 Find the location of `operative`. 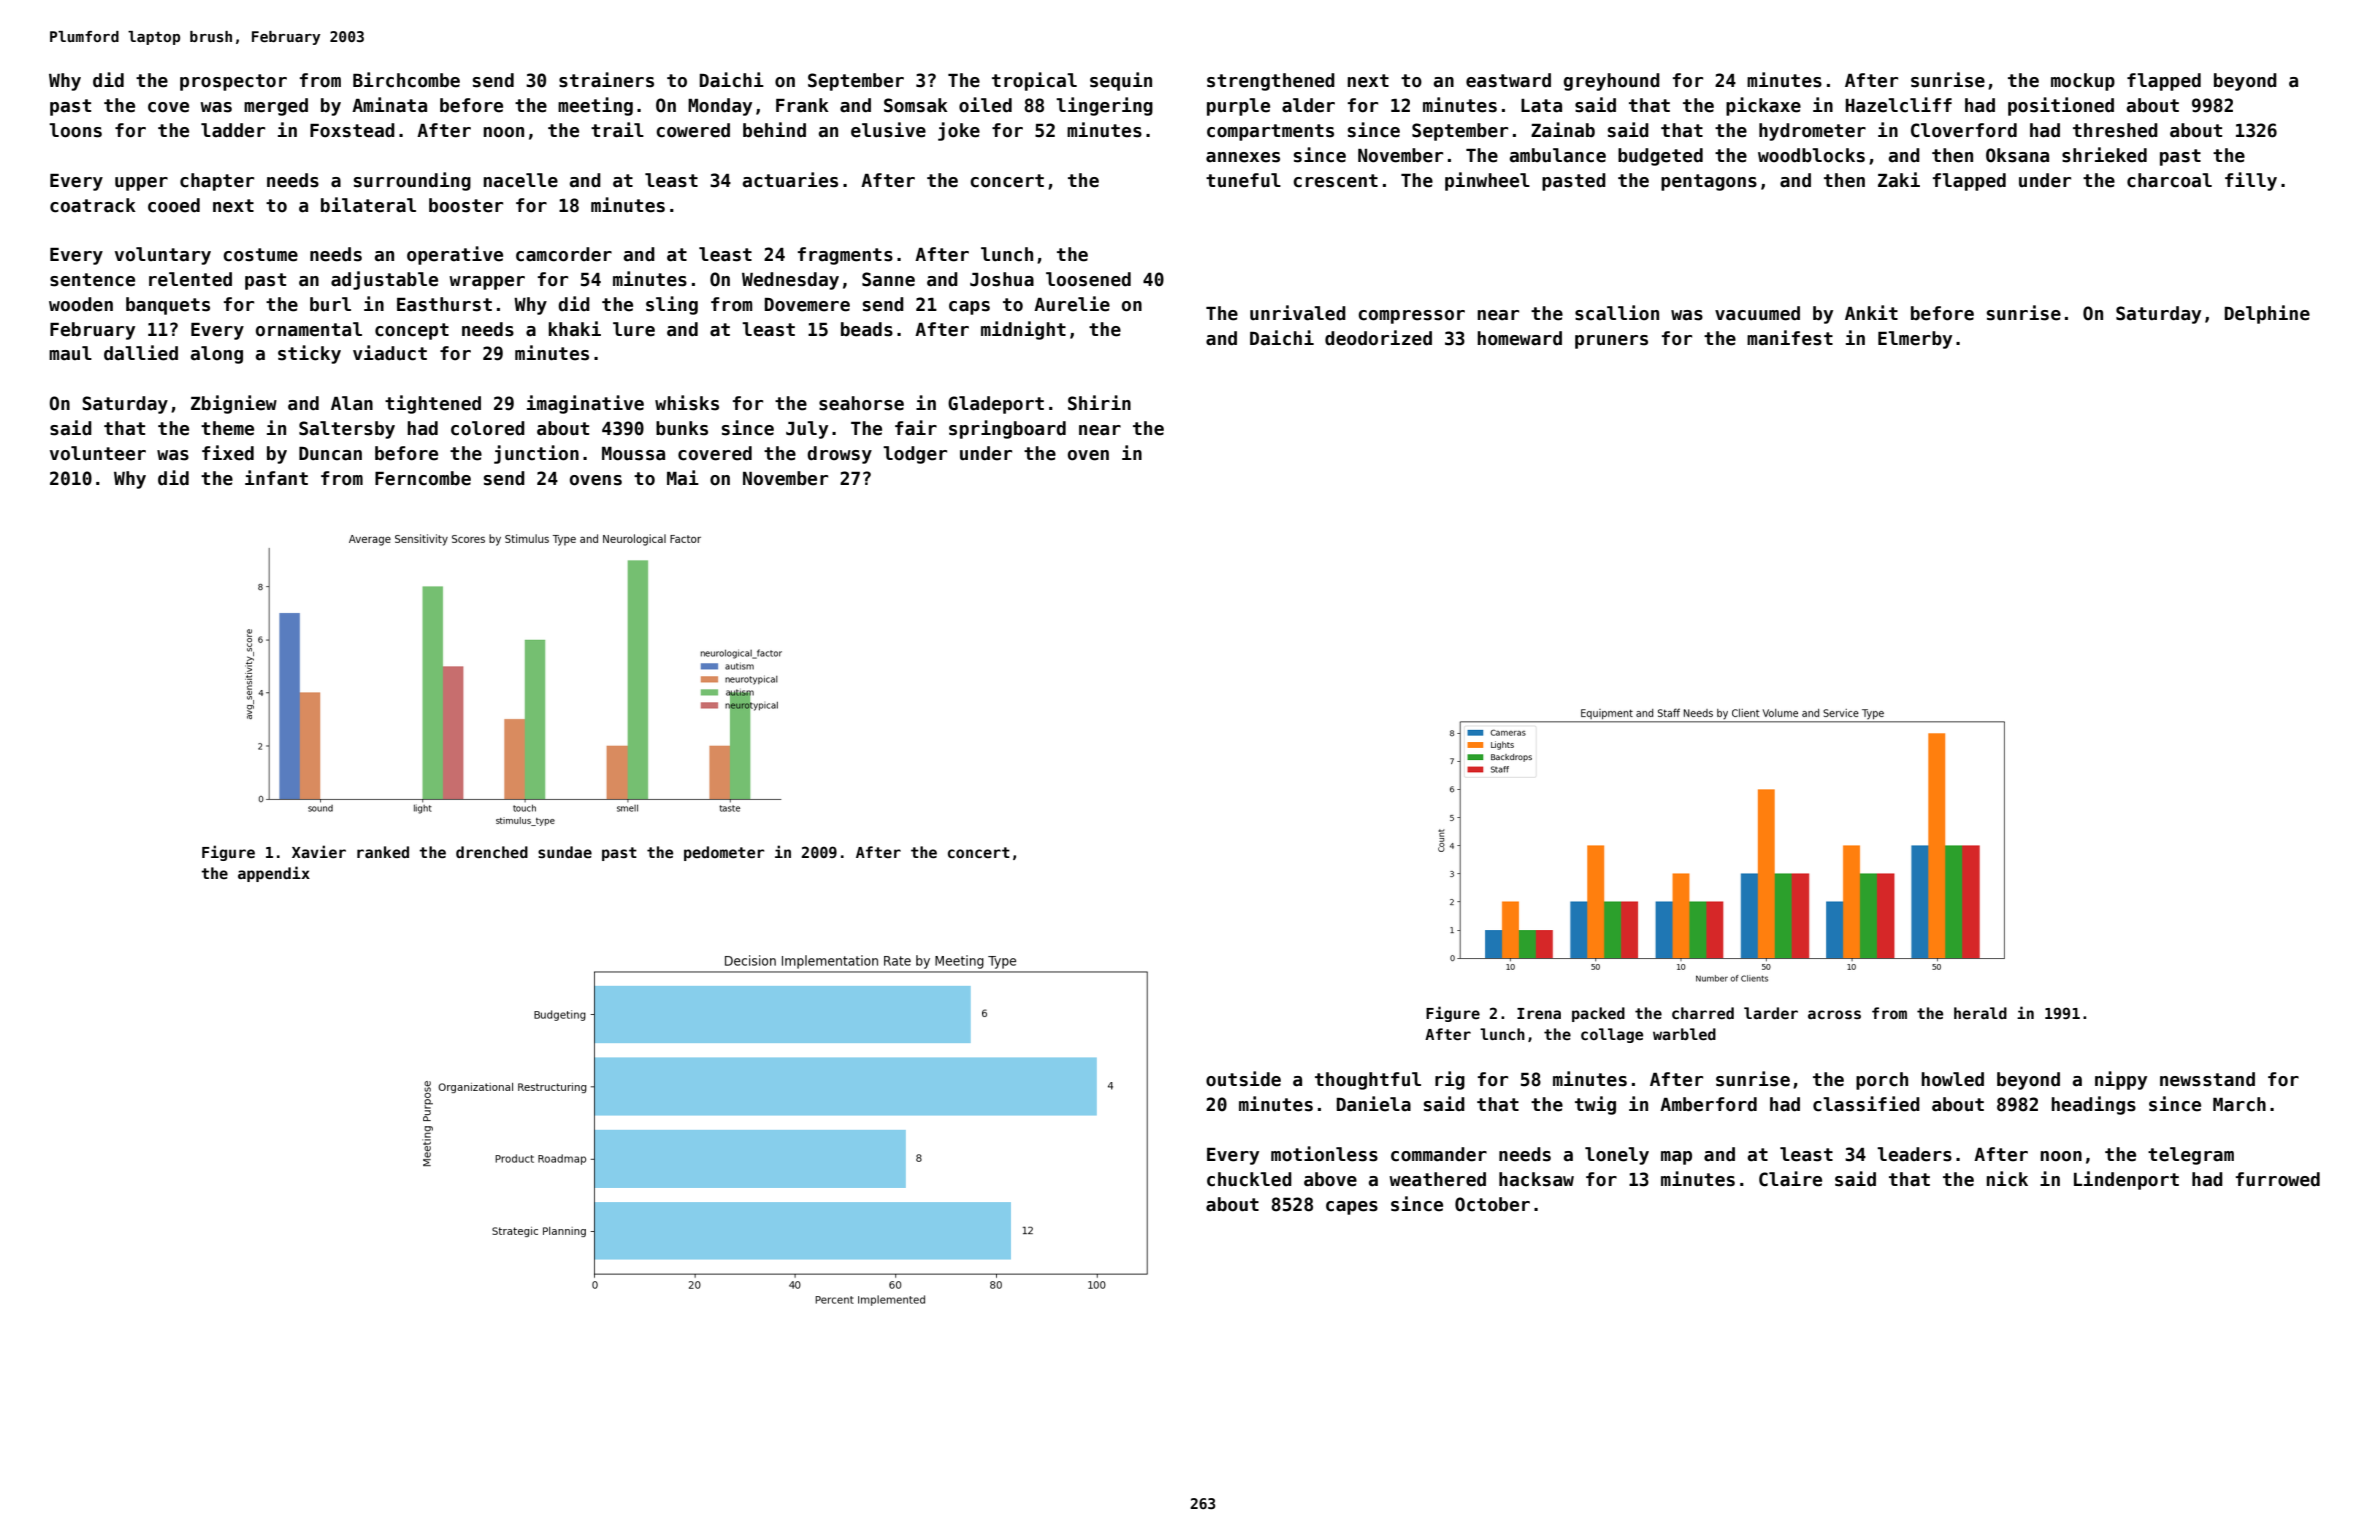

operative is located at coordinates (455, 255).
